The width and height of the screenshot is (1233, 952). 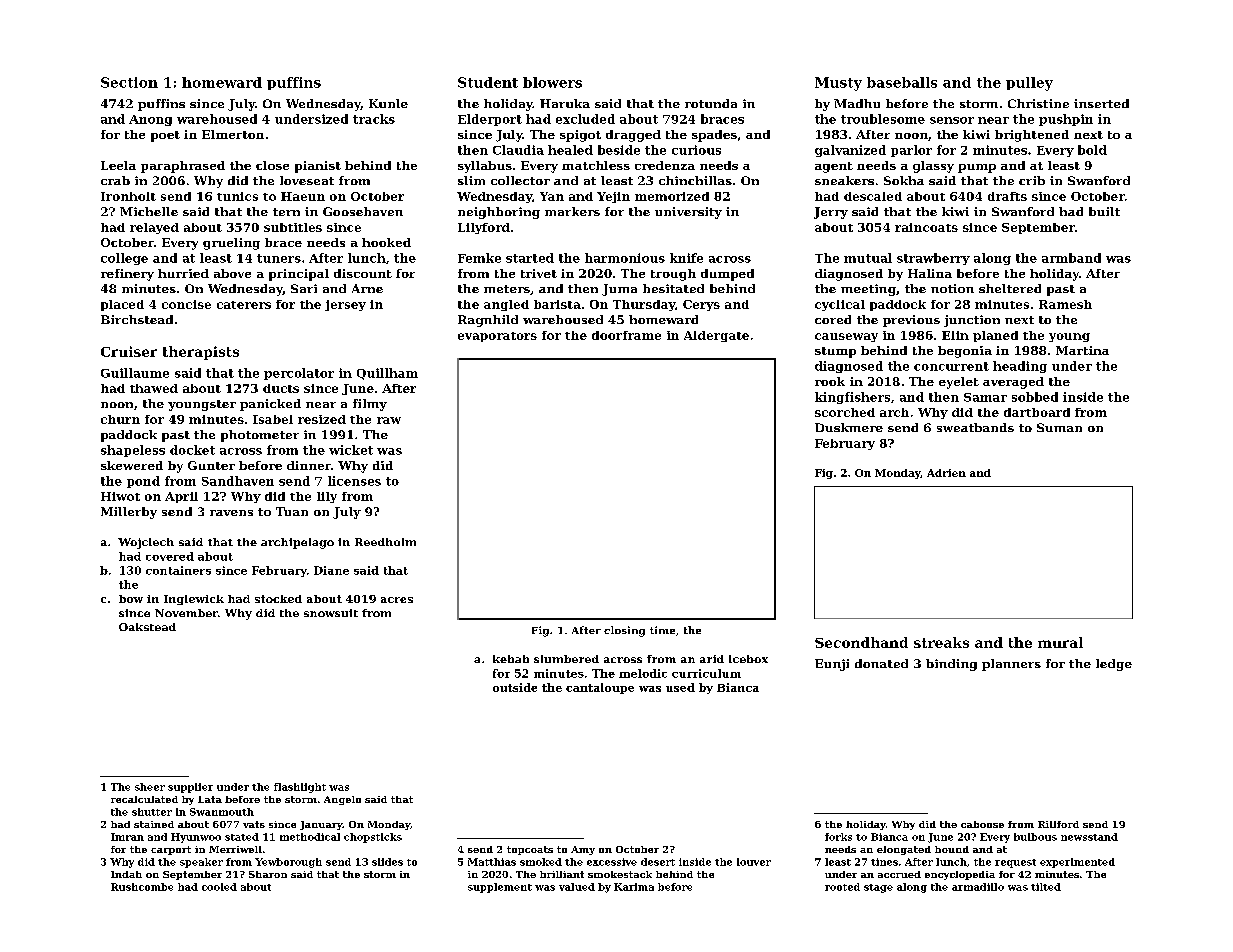 I want to click on Rushcombe, so click(x=142, y=887).
